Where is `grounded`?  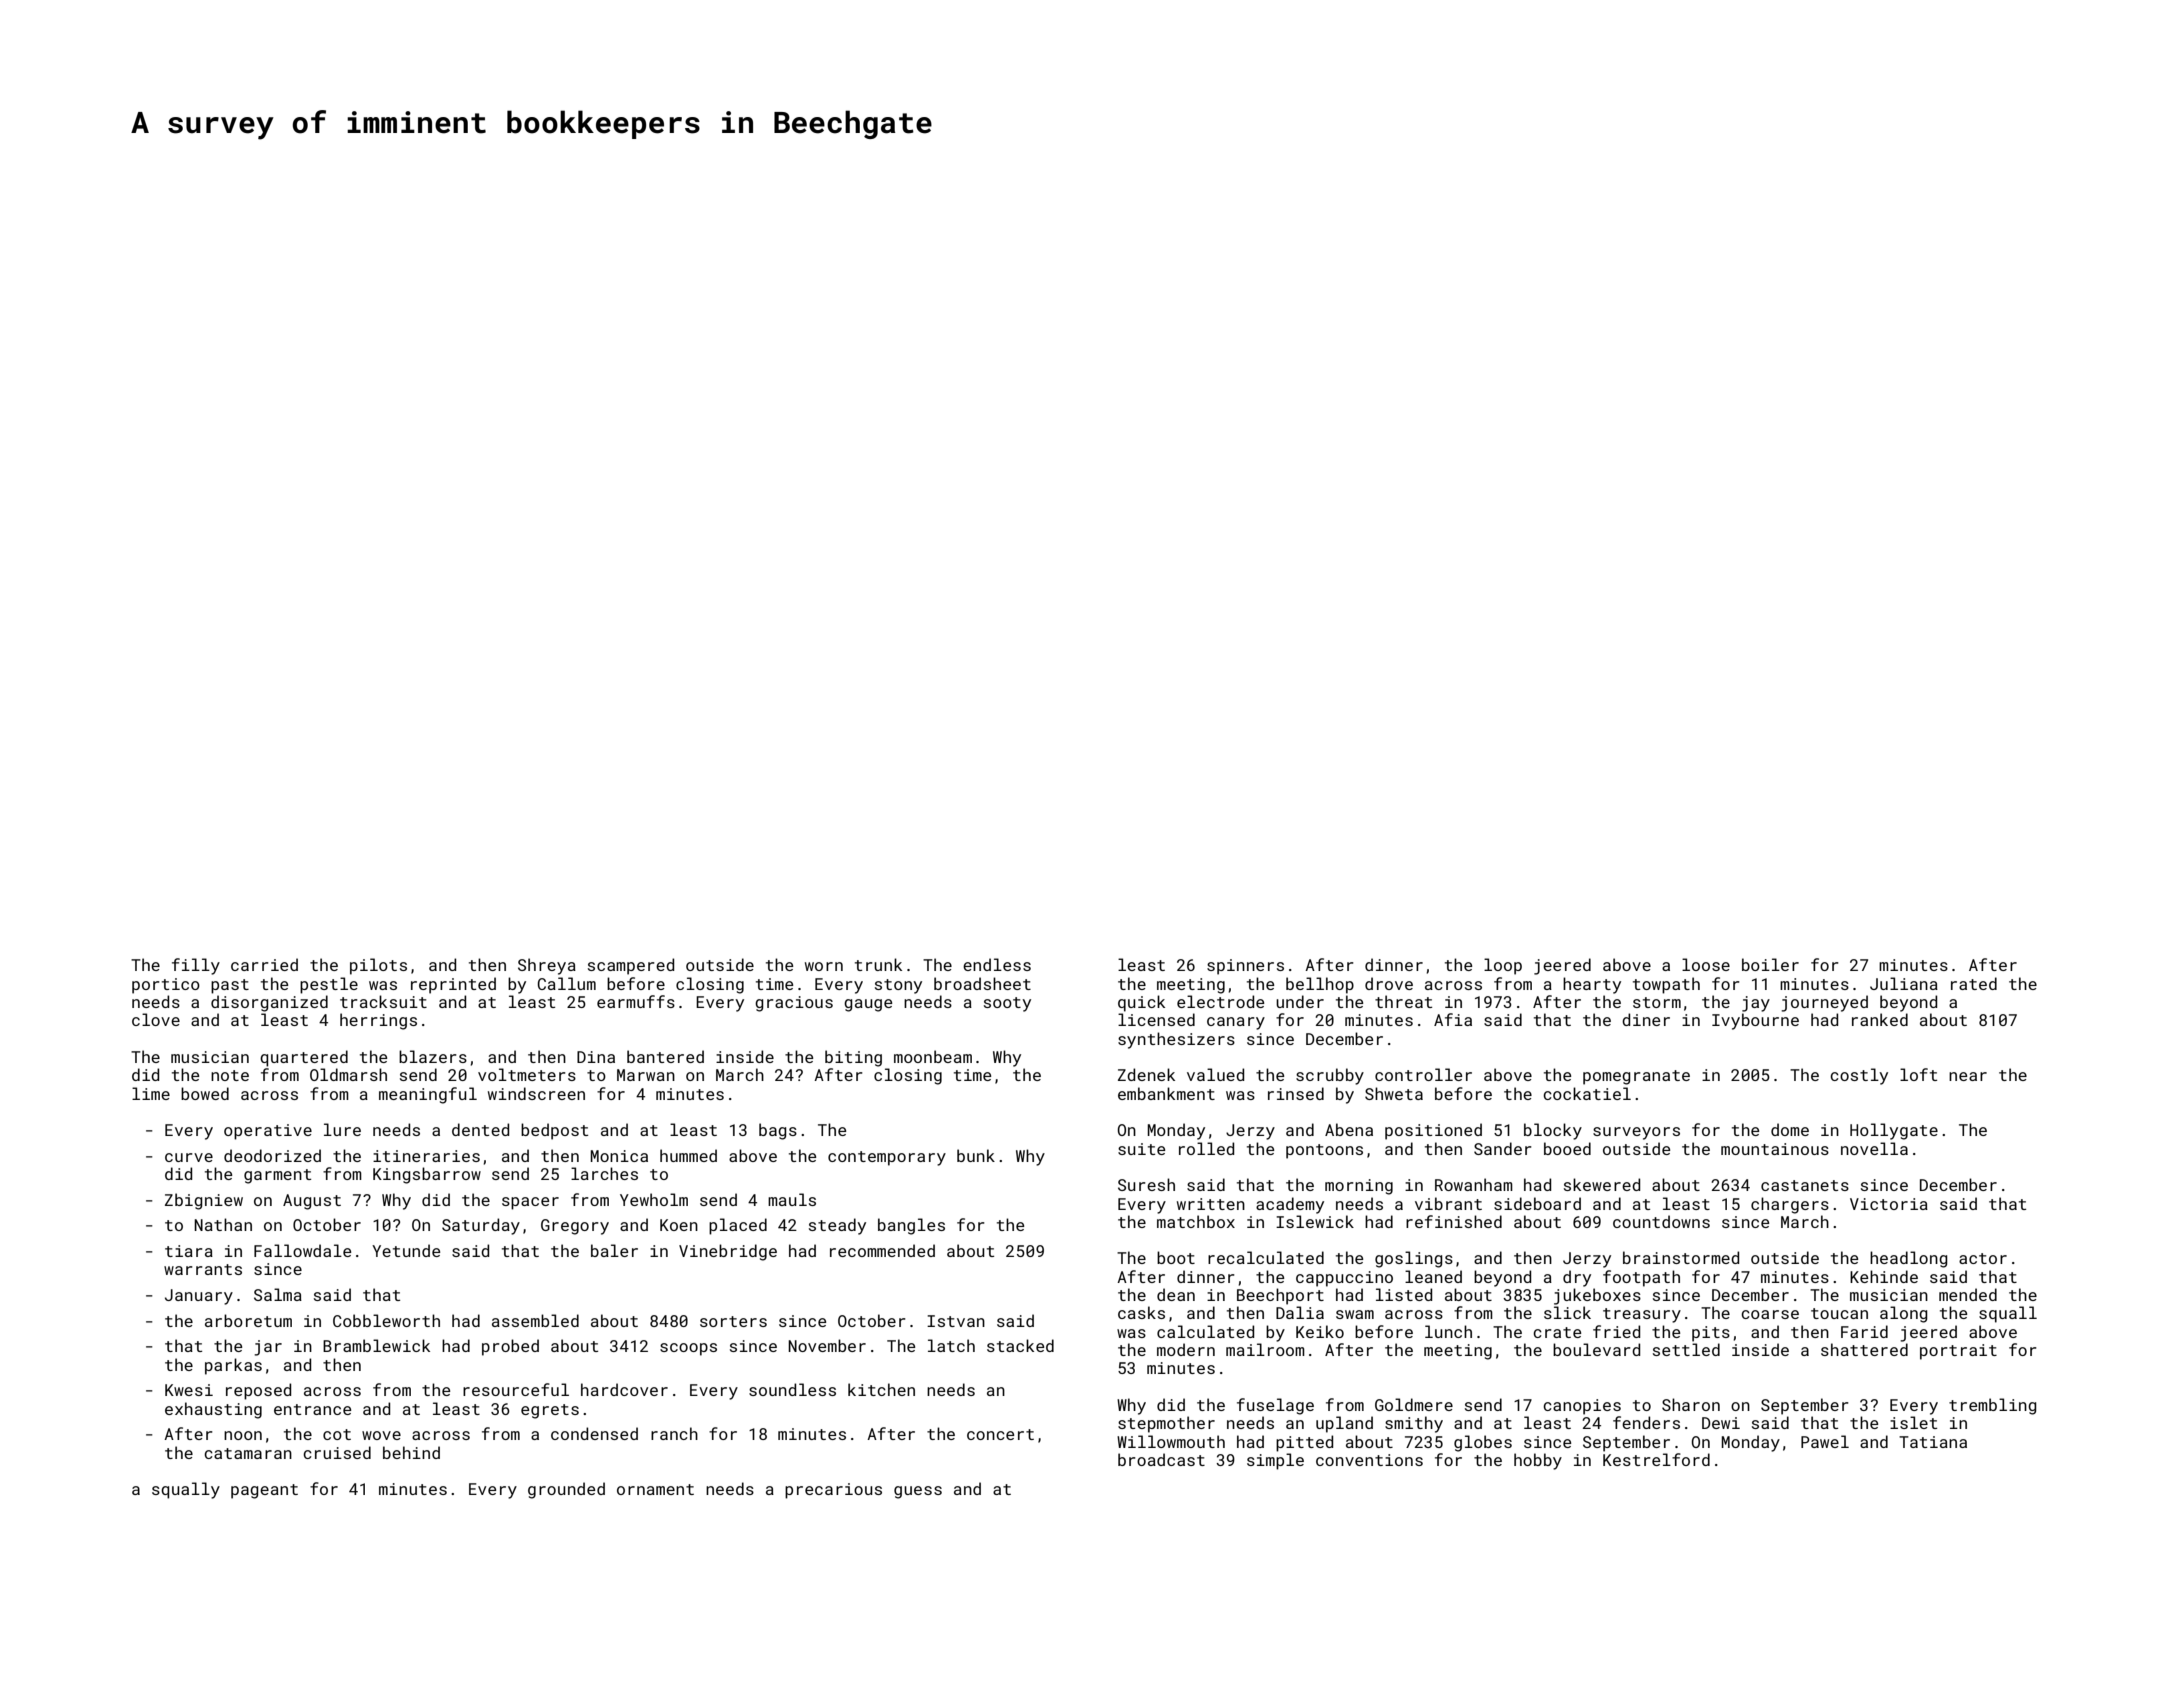 grounded is located at coordinates (566, 1490).
